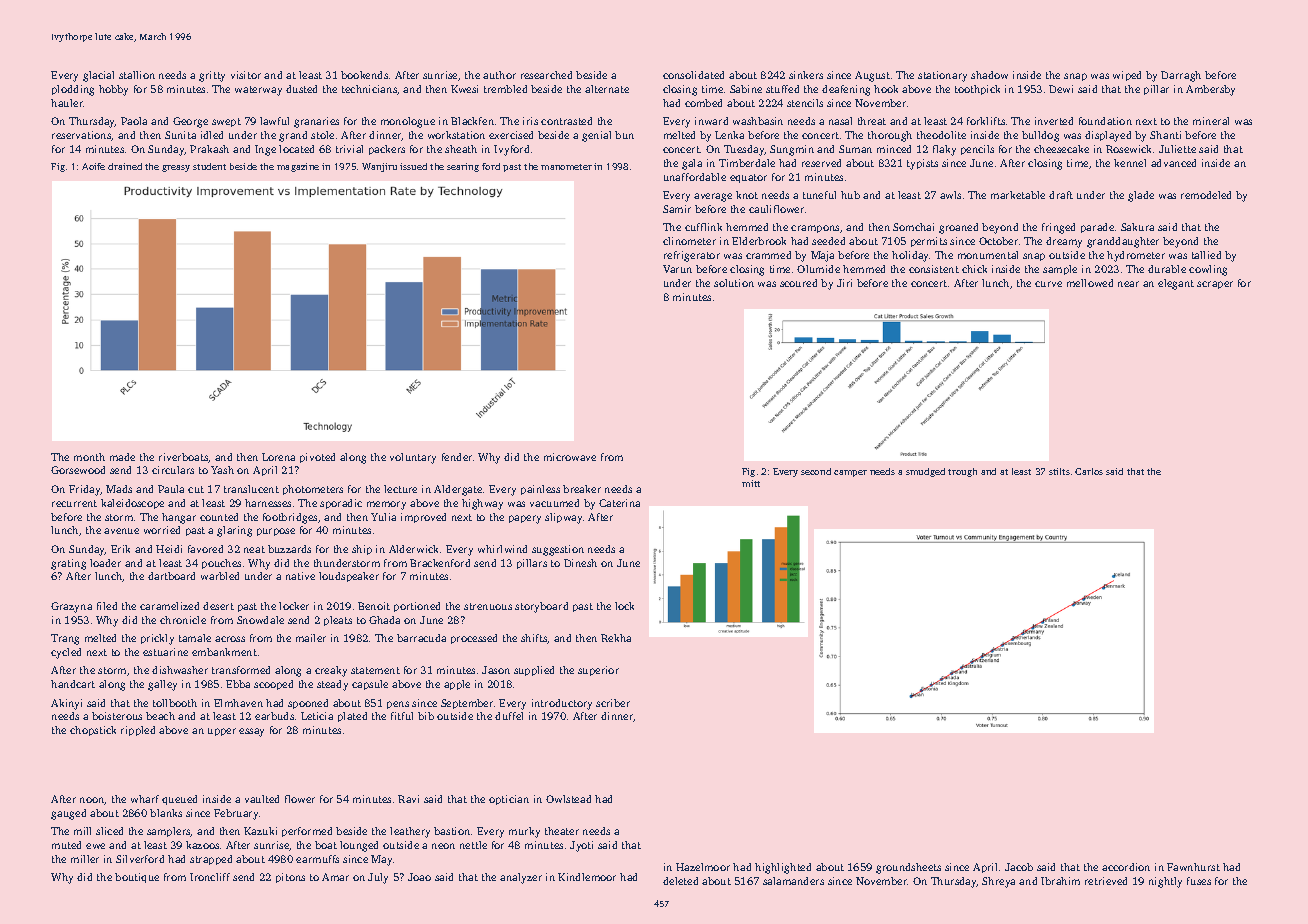 This image has width=1308, height=924. What do you see at coordinates (93, 166) in the image?
I see `Aoife` at bounding box center [93, 166].
